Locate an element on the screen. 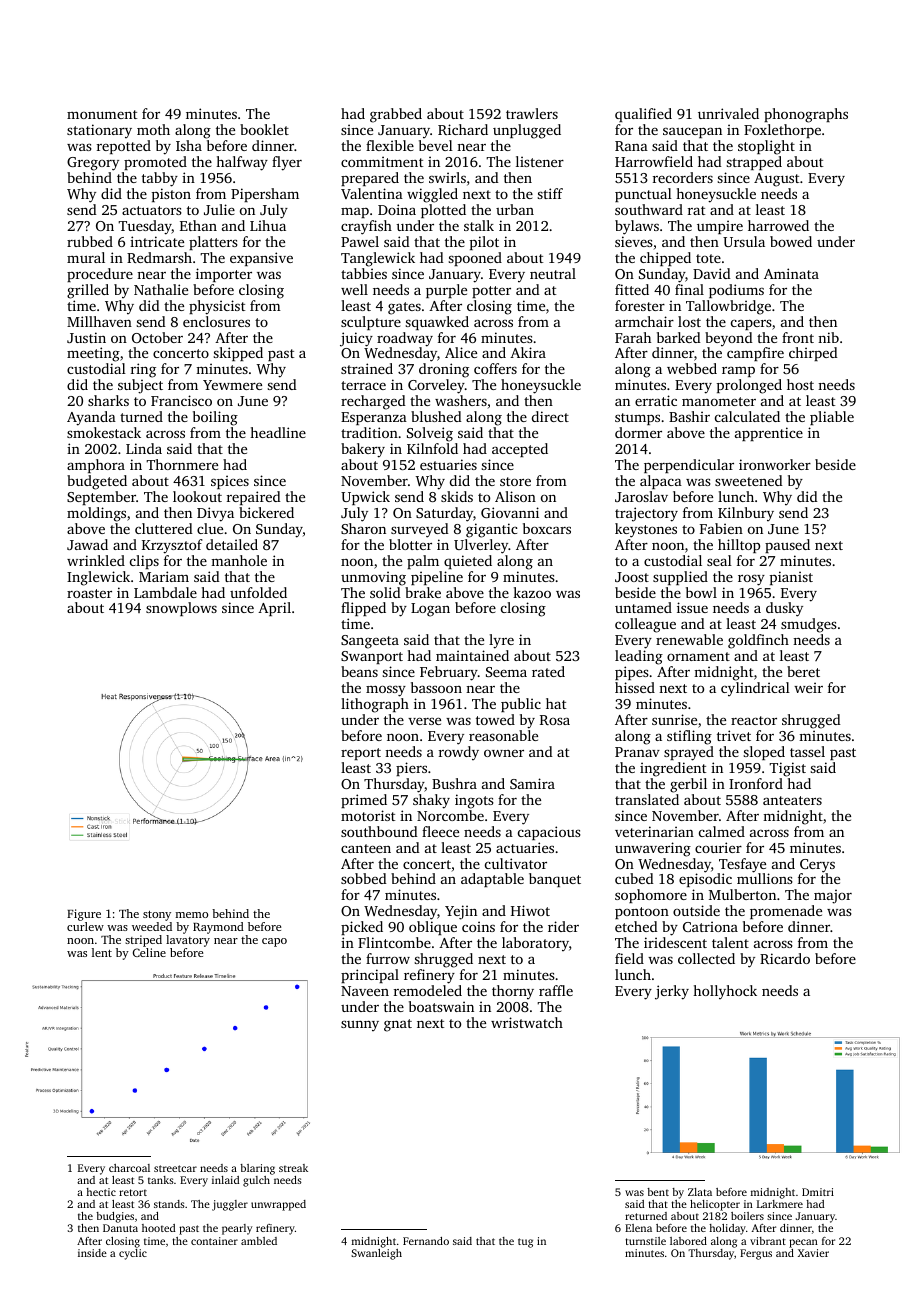 This screenshot has width=924, height=1308. furrow is located at coordinates (388, 958).
